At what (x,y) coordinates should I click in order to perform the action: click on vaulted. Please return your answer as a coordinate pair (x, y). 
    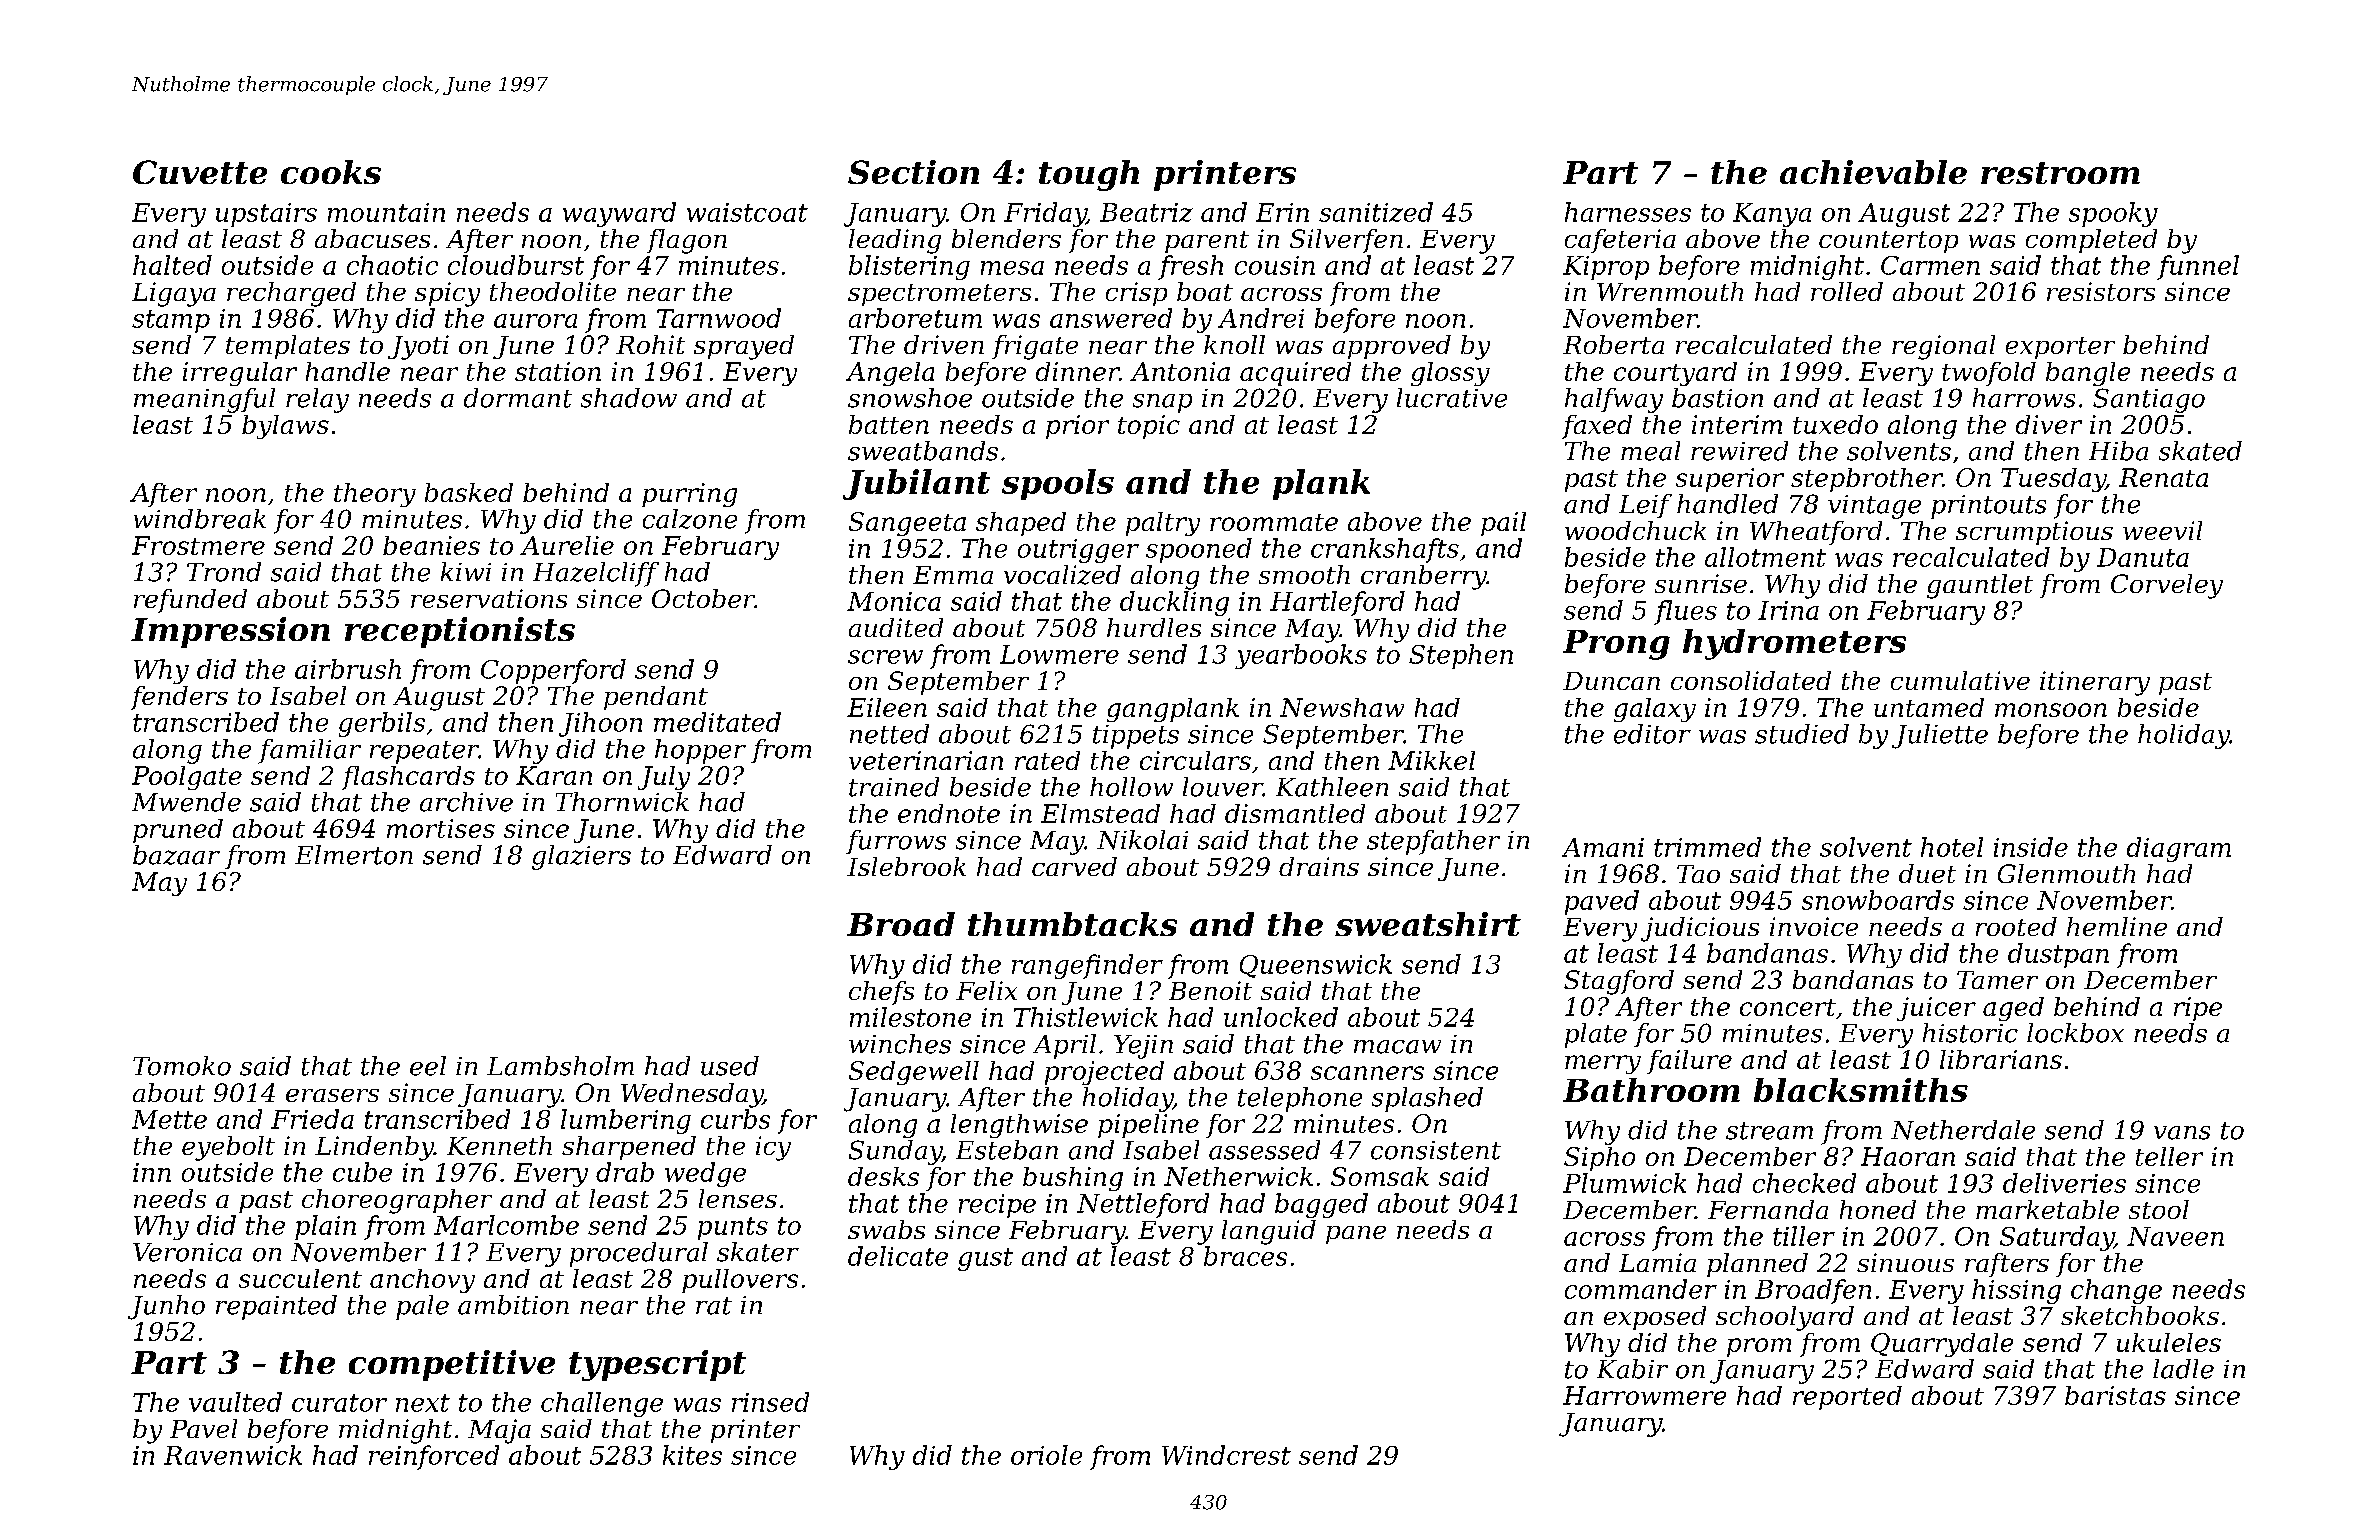
    Looking at the image, I should click on (235, 1402).
